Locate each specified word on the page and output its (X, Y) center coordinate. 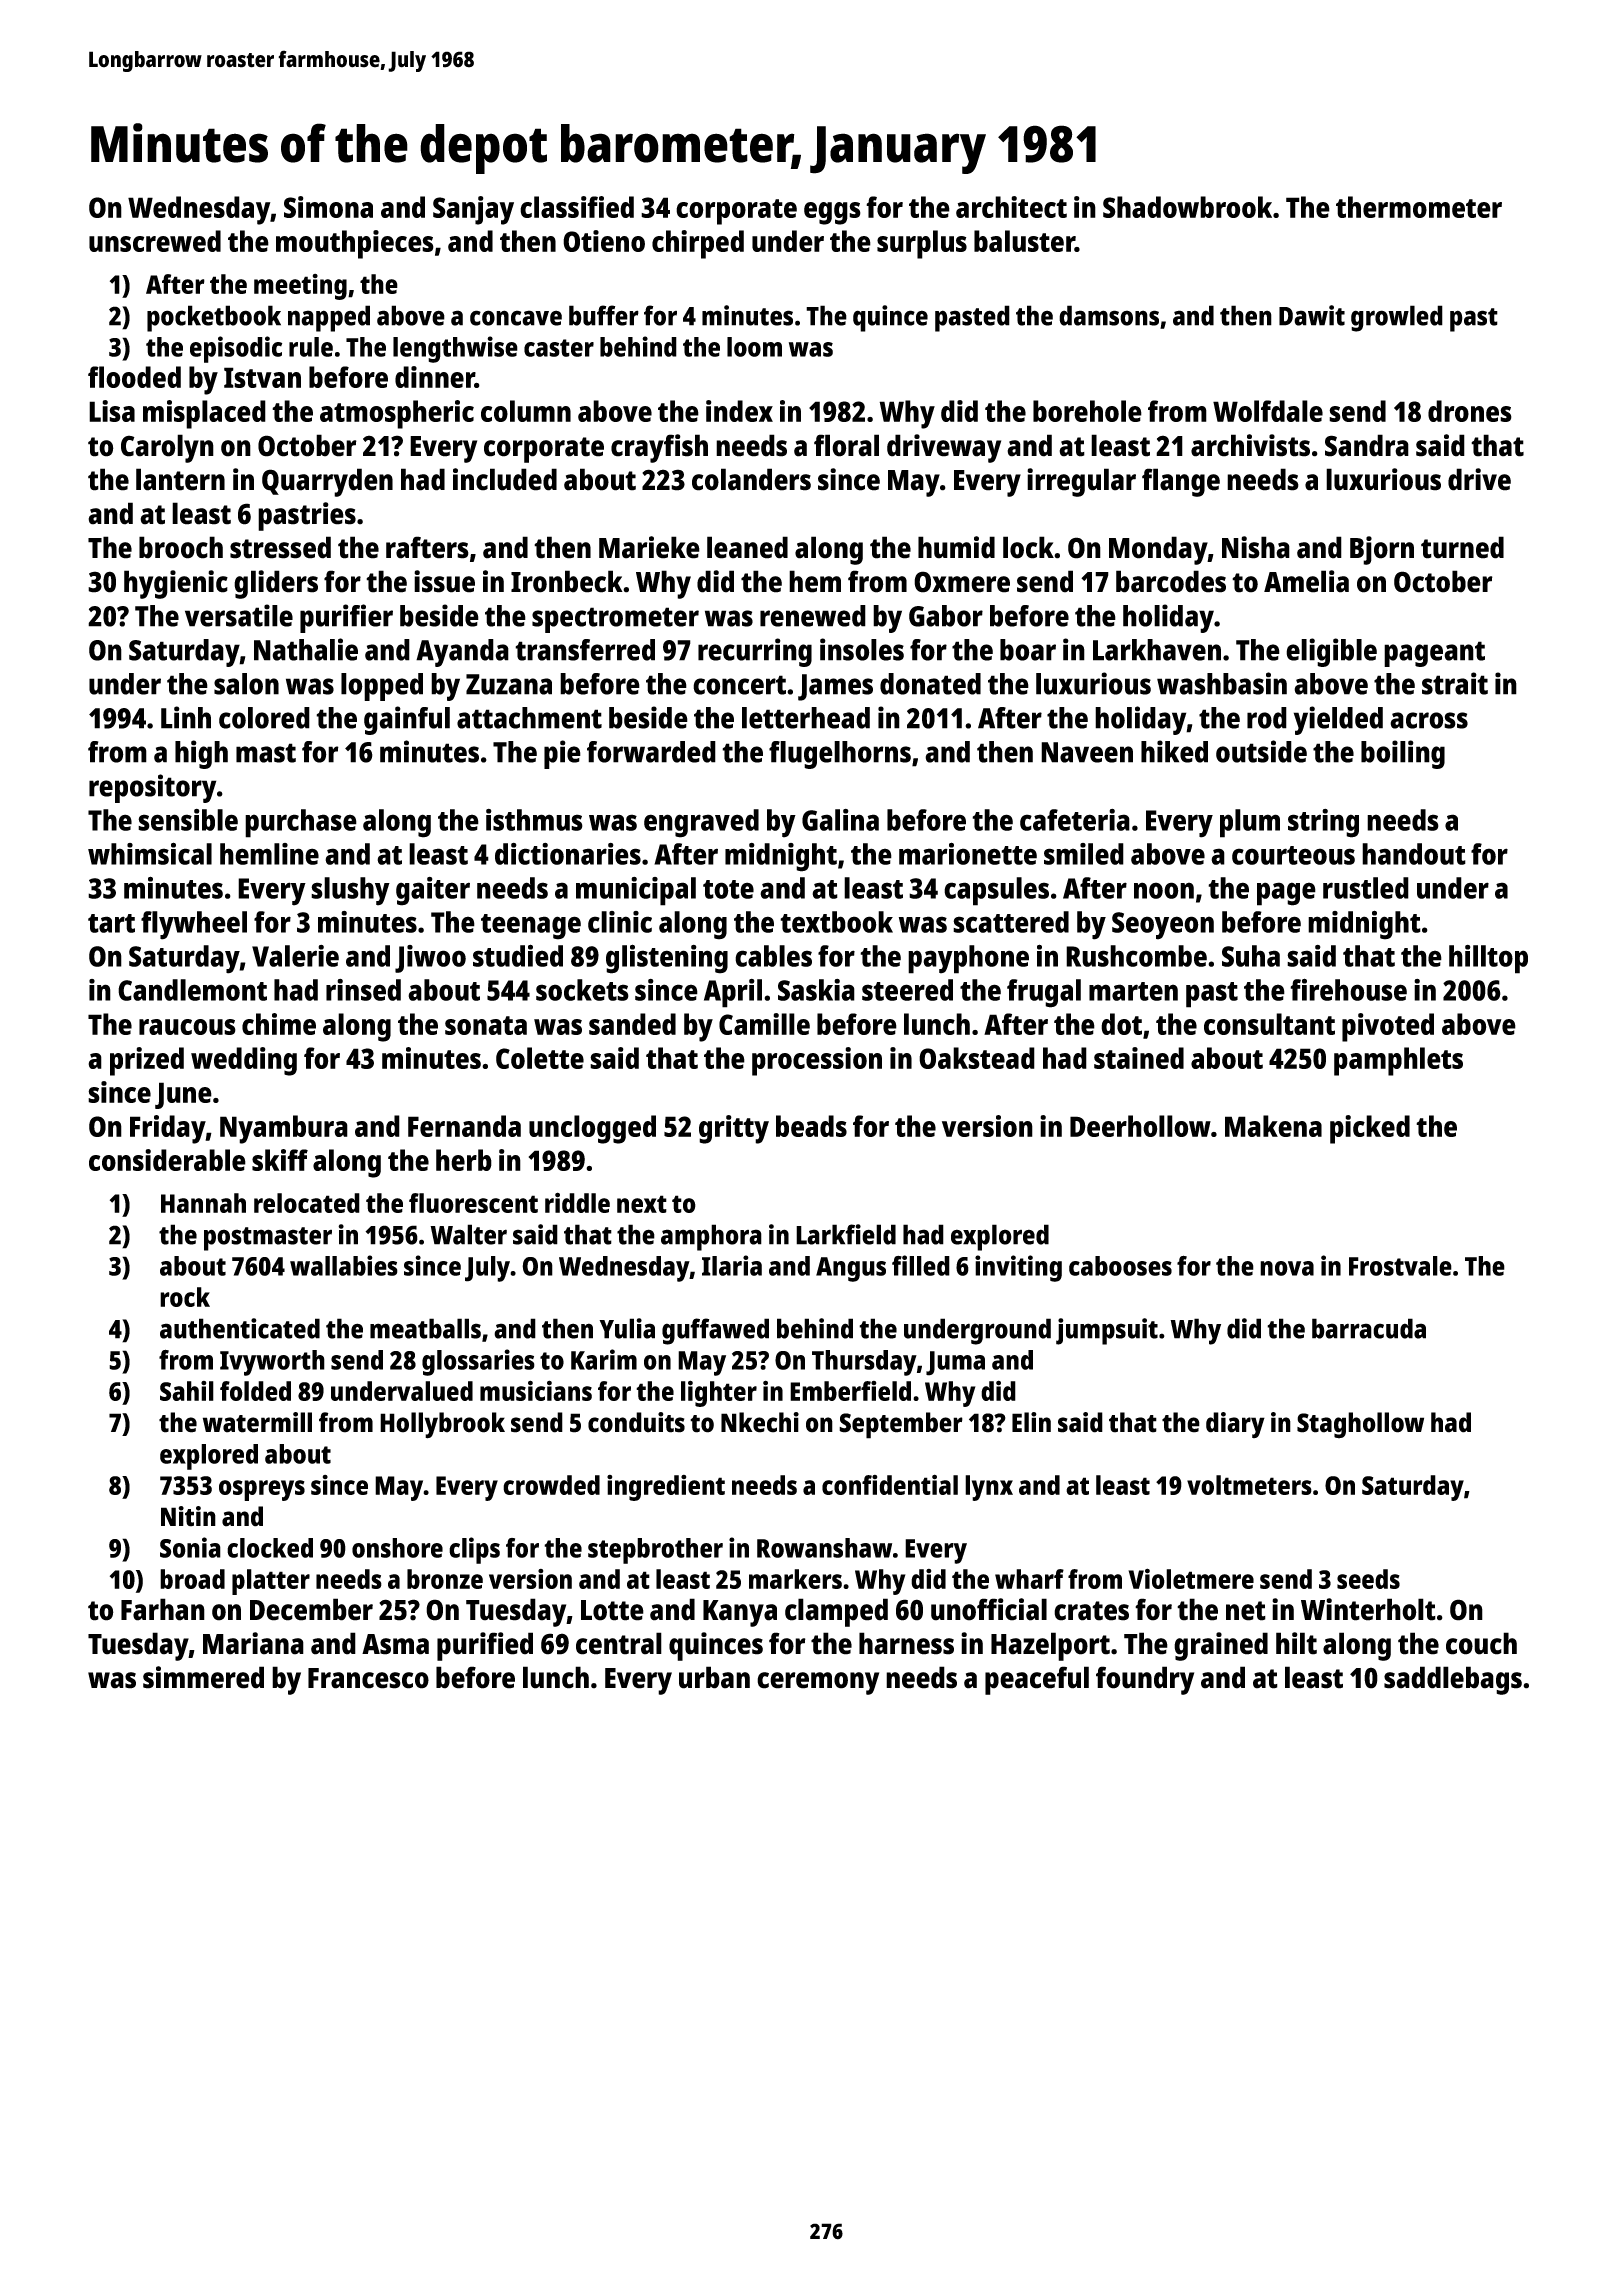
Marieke (649, 547)
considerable (167, 1160)
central (619, 1643)
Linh (186, 717)
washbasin (1222, 683)
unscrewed (155, 241)
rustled (1366, 888)
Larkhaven (1157, 650)
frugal (1044, 993)
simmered (203, 1677)
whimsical (150, 853)
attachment (529, 718)
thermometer (1419, 207)
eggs (832, 213)
